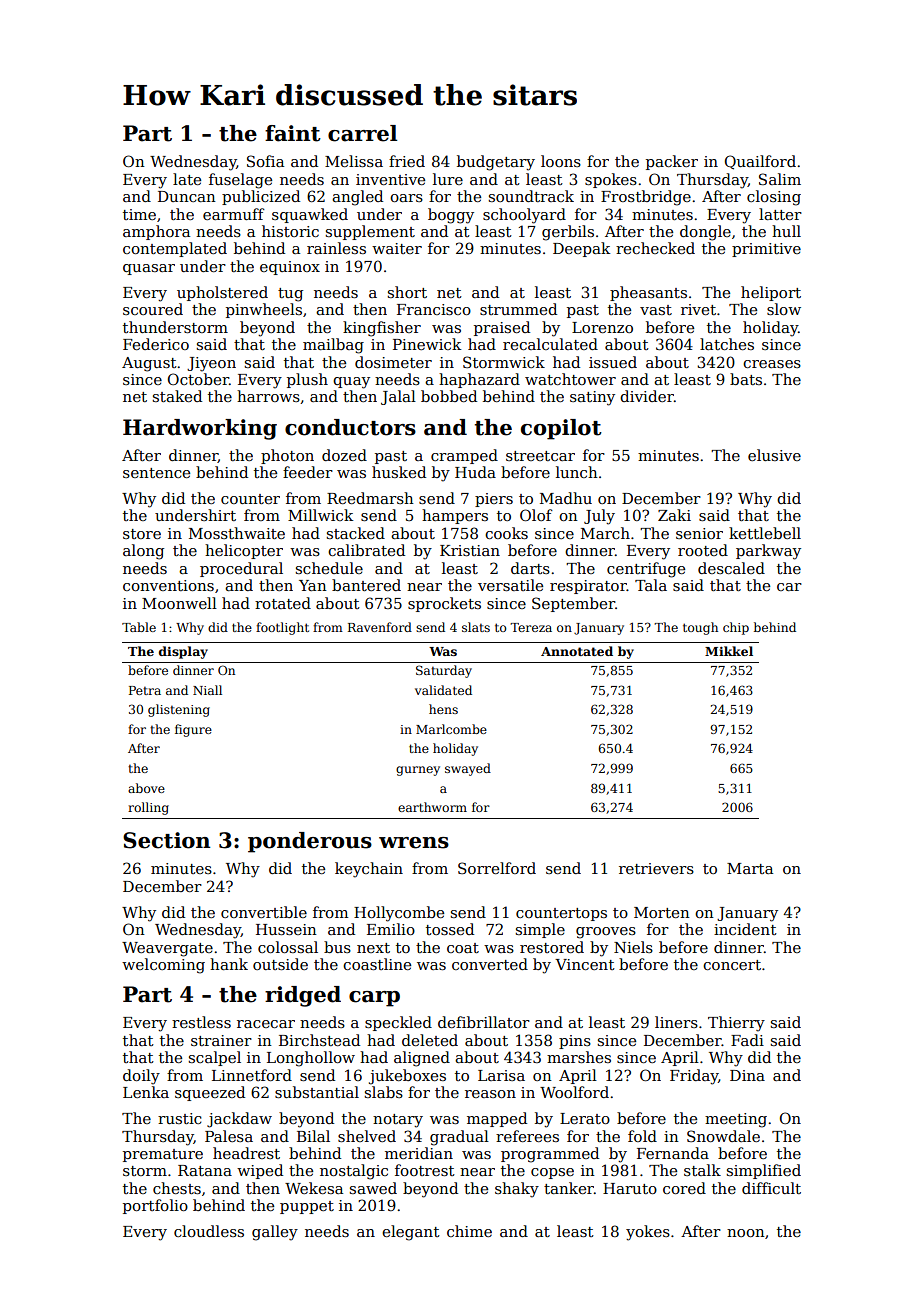 Image resolution: width=924 pixels, height=1308 pixels. What do you see at coordinates (569, 1188) in the screenshot?
I see `tanker` at bounding box center [569, 1188].
